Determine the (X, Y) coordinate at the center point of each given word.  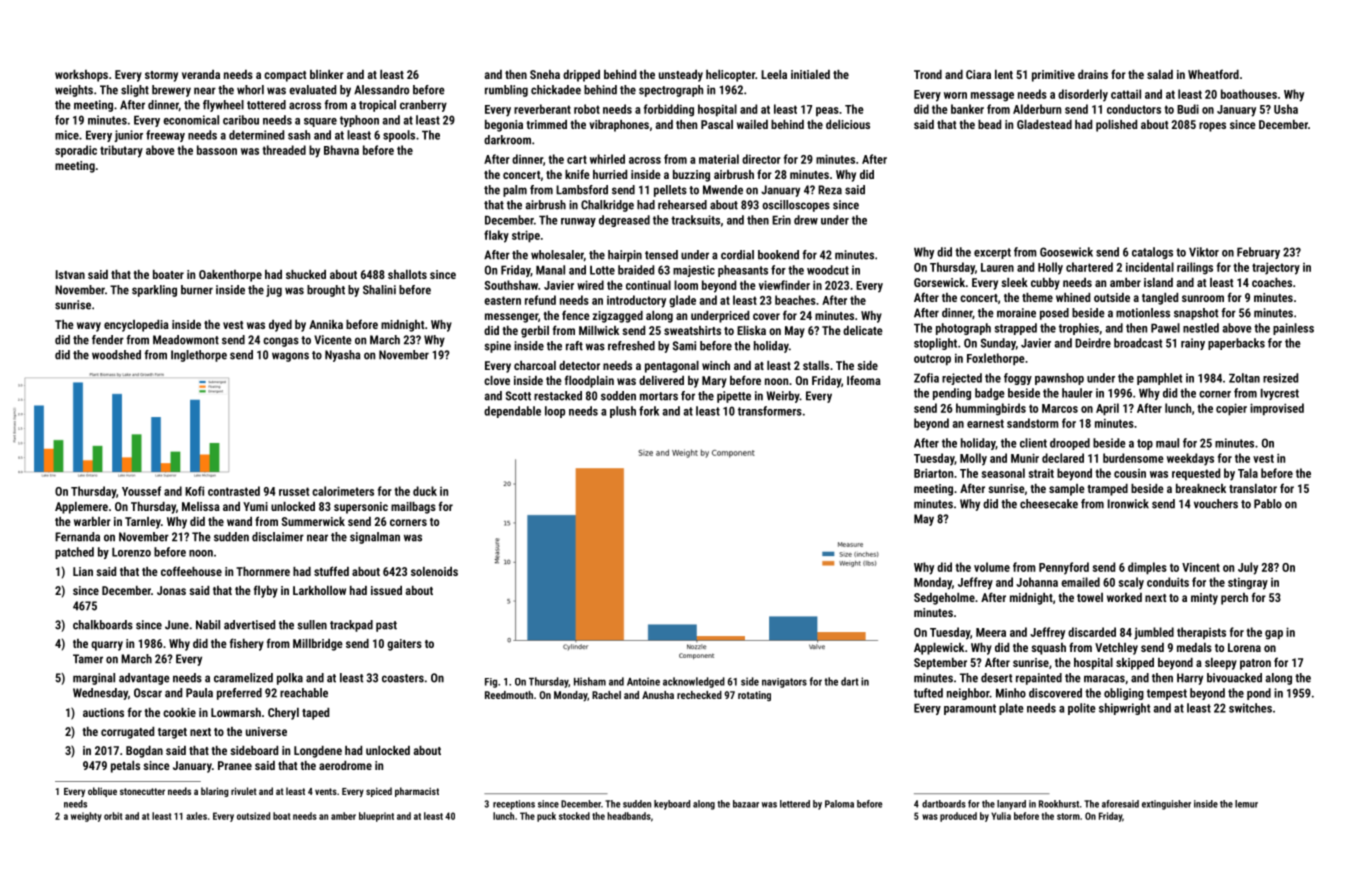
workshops (81, 76)
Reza (830, 190)
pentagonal (672, 367)
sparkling (154, 291)
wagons (290, 357)
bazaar (746, 804)
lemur (1246, 804)
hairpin (625, 256)
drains (1093, 74)
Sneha (545, 74)
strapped (1016, 329)
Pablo (1268, 504)
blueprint (376, 817)
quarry (107, 646)
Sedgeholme (944, 599)
